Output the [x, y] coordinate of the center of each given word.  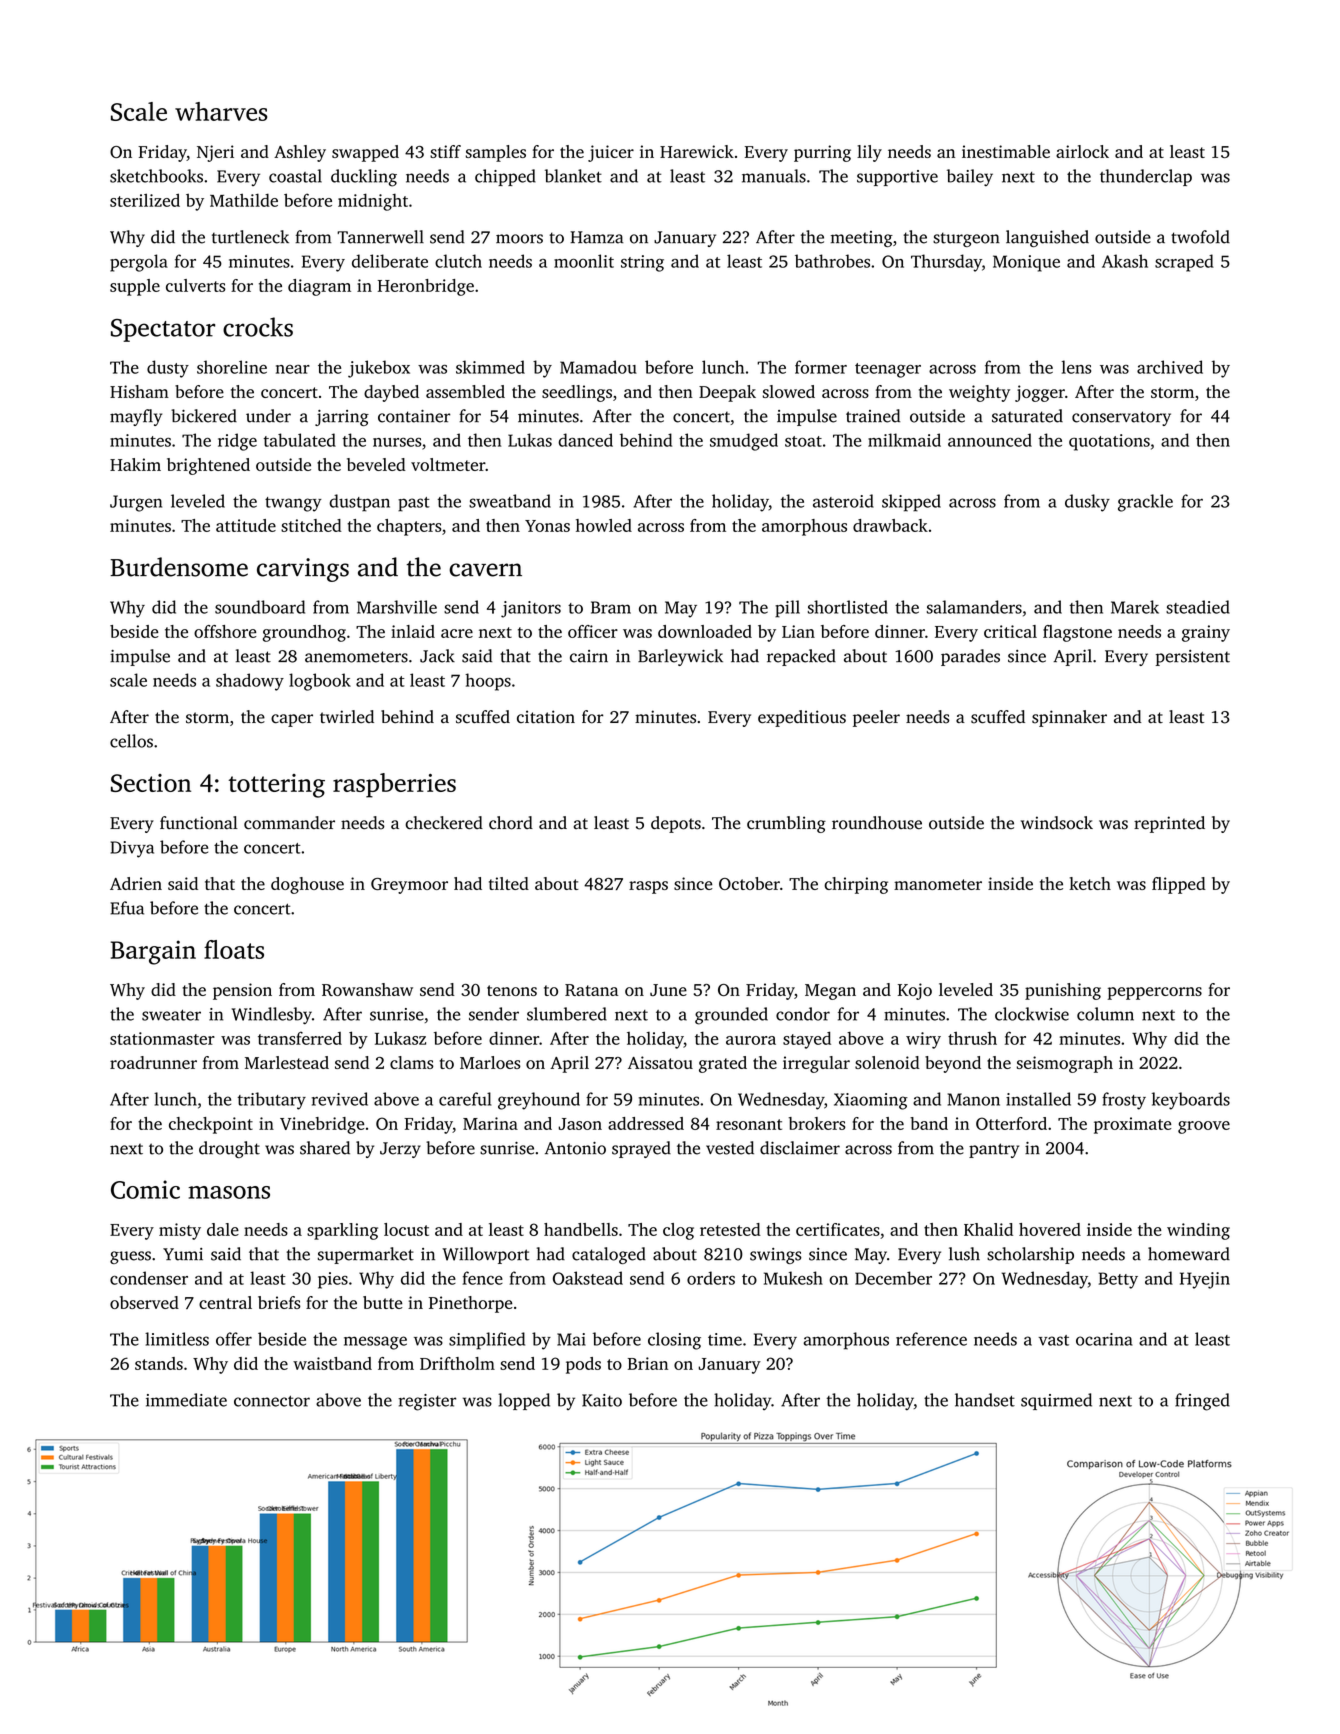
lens [1076, 367]
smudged [744, 442]
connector [272, 1401]
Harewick [697, 151]
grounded [731, 1016]
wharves [221, 111]
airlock [1082, 151]
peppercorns [1155, 993]
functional [199, 823]
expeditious [802, 718]
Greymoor [409, 886]
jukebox [379, 369]
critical [1010, 631]
